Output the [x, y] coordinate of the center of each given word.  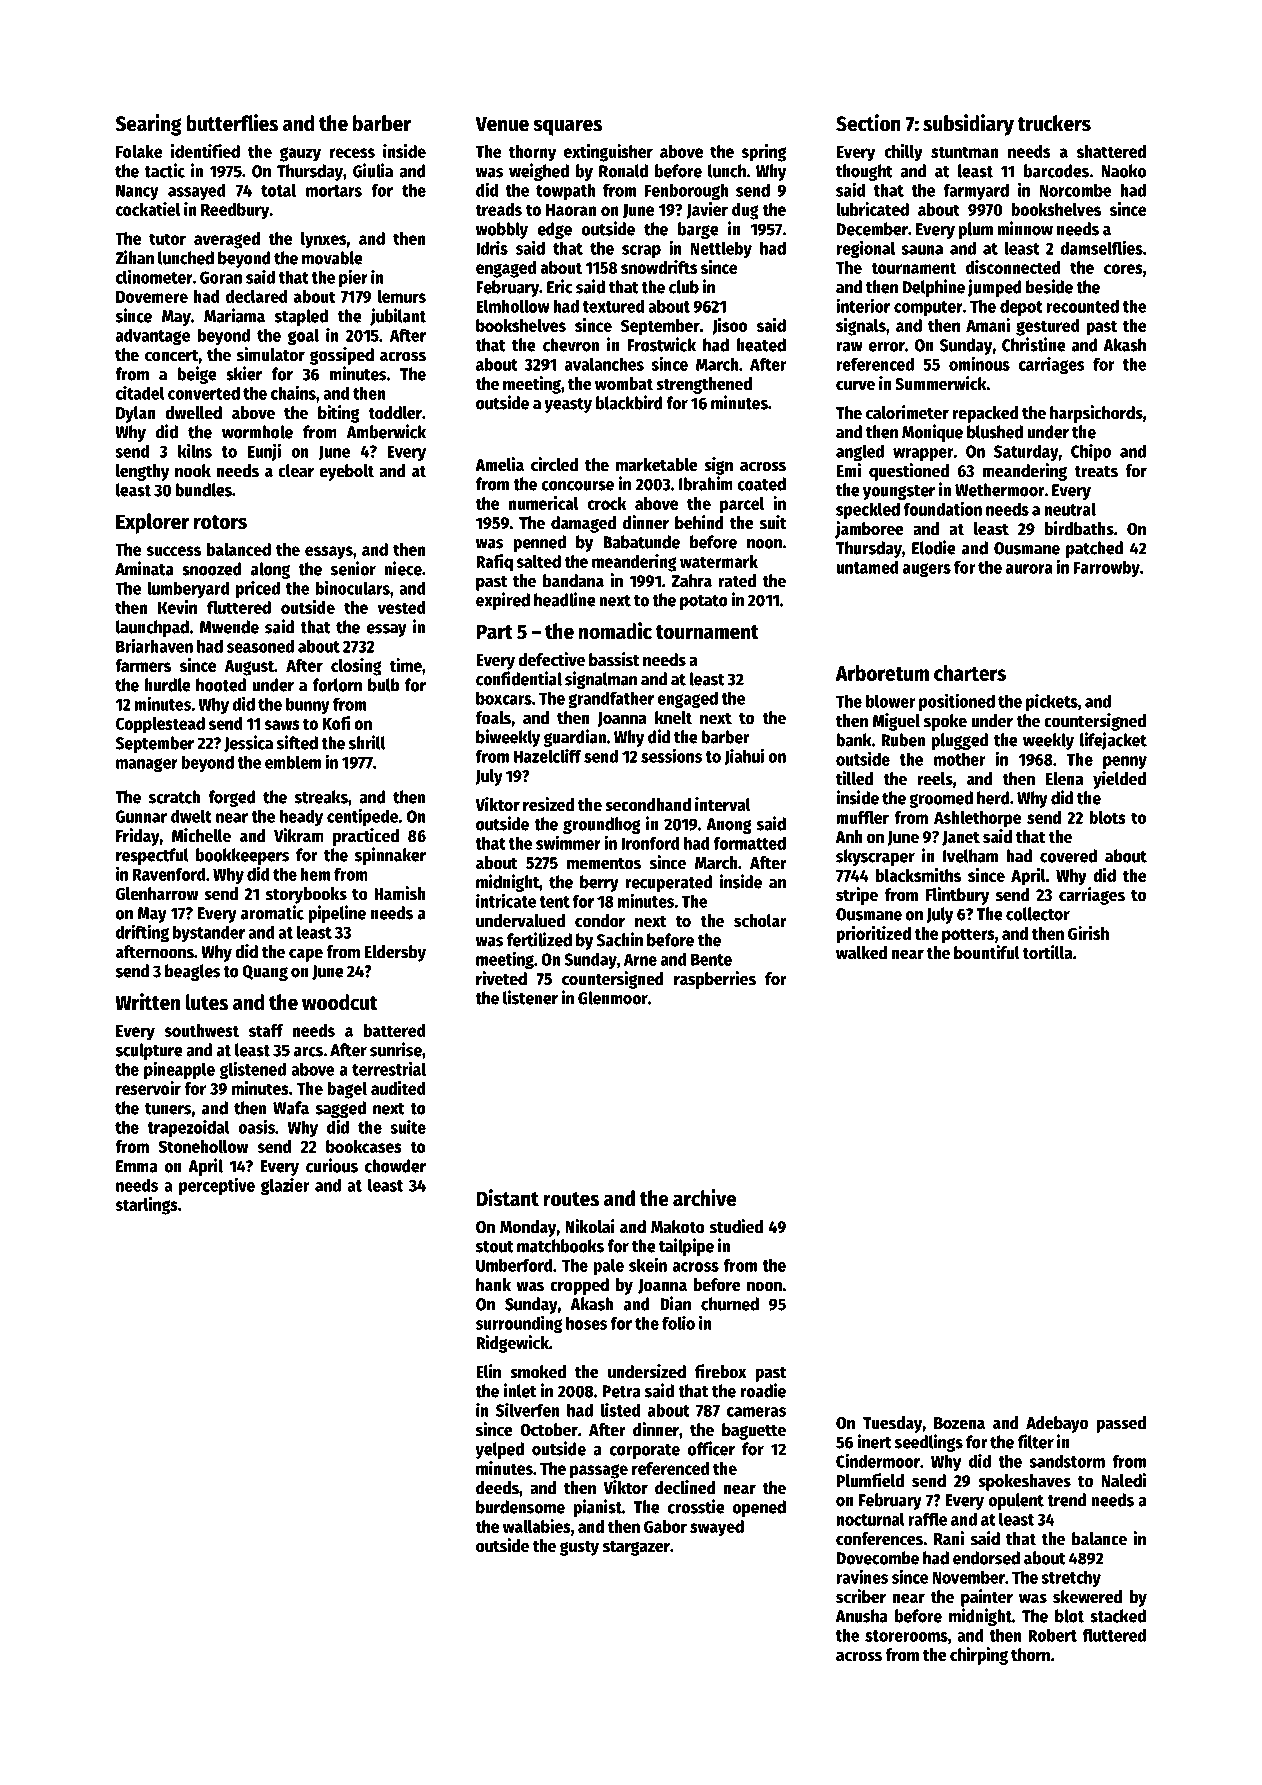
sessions [671, 756]
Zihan [134, 257]
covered [1068, 856]
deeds [497, 1488]
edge [554, 230]
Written [147, 1002]
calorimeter [907, 412]
